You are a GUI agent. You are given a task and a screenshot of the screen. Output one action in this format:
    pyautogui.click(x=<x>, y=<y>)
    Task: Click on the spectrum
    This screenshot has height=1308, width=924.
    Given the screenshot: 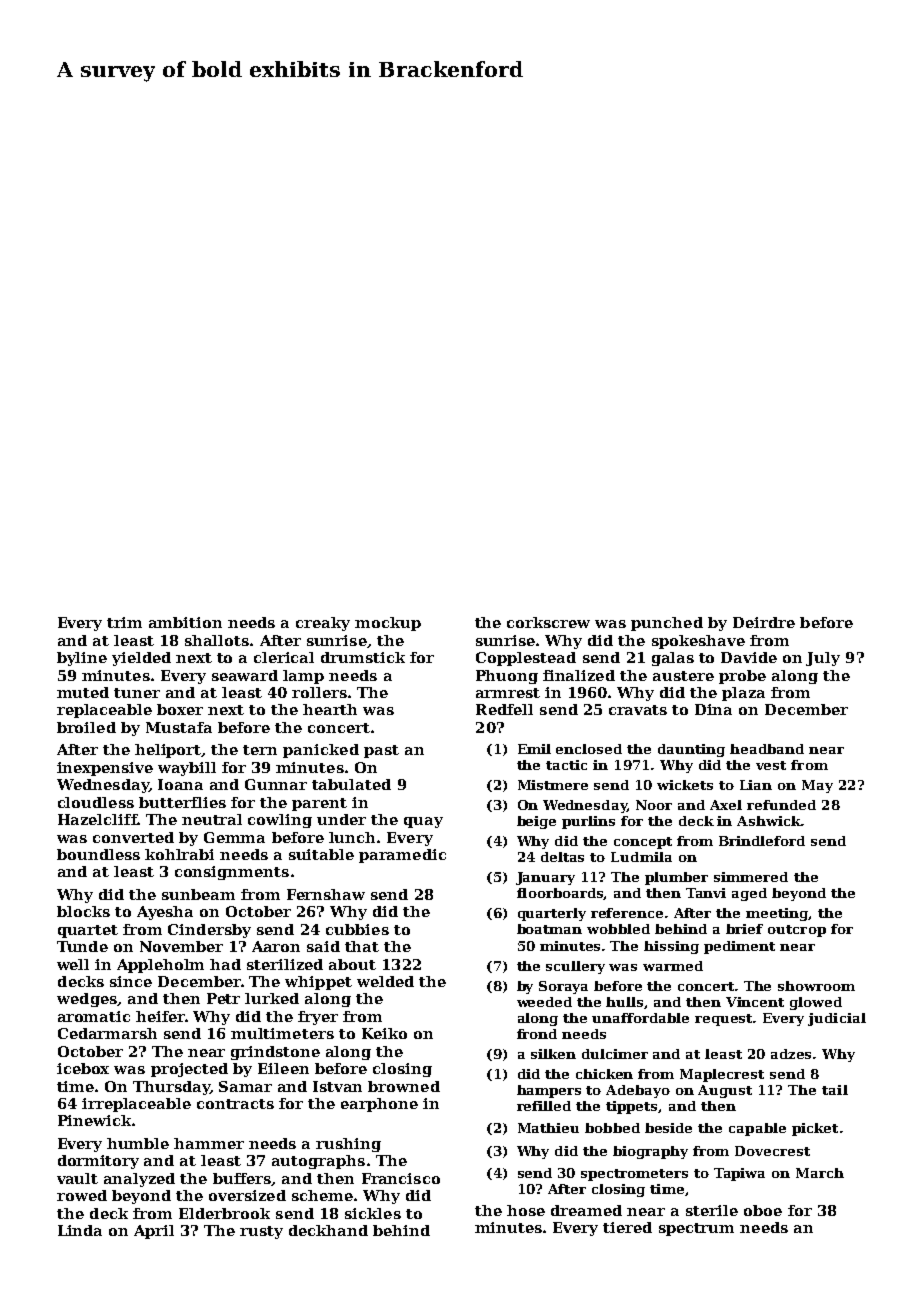 What is the action you would take?
    pyautogui.click(x=696, y=1229)
